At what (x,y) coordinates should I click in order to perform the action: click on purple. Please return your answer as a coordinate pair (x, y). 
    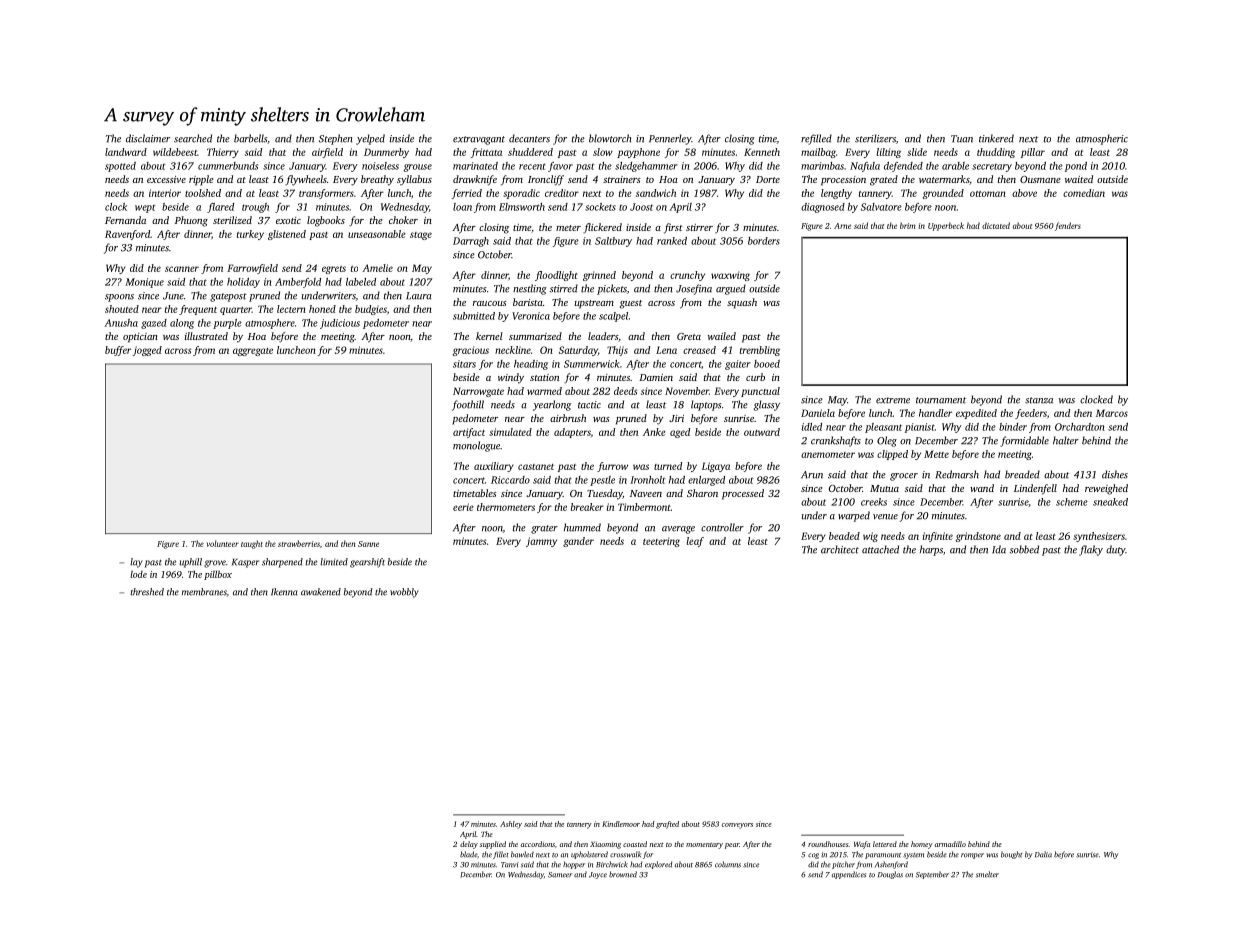
    Looking at the image, I should click on (227, 324).
